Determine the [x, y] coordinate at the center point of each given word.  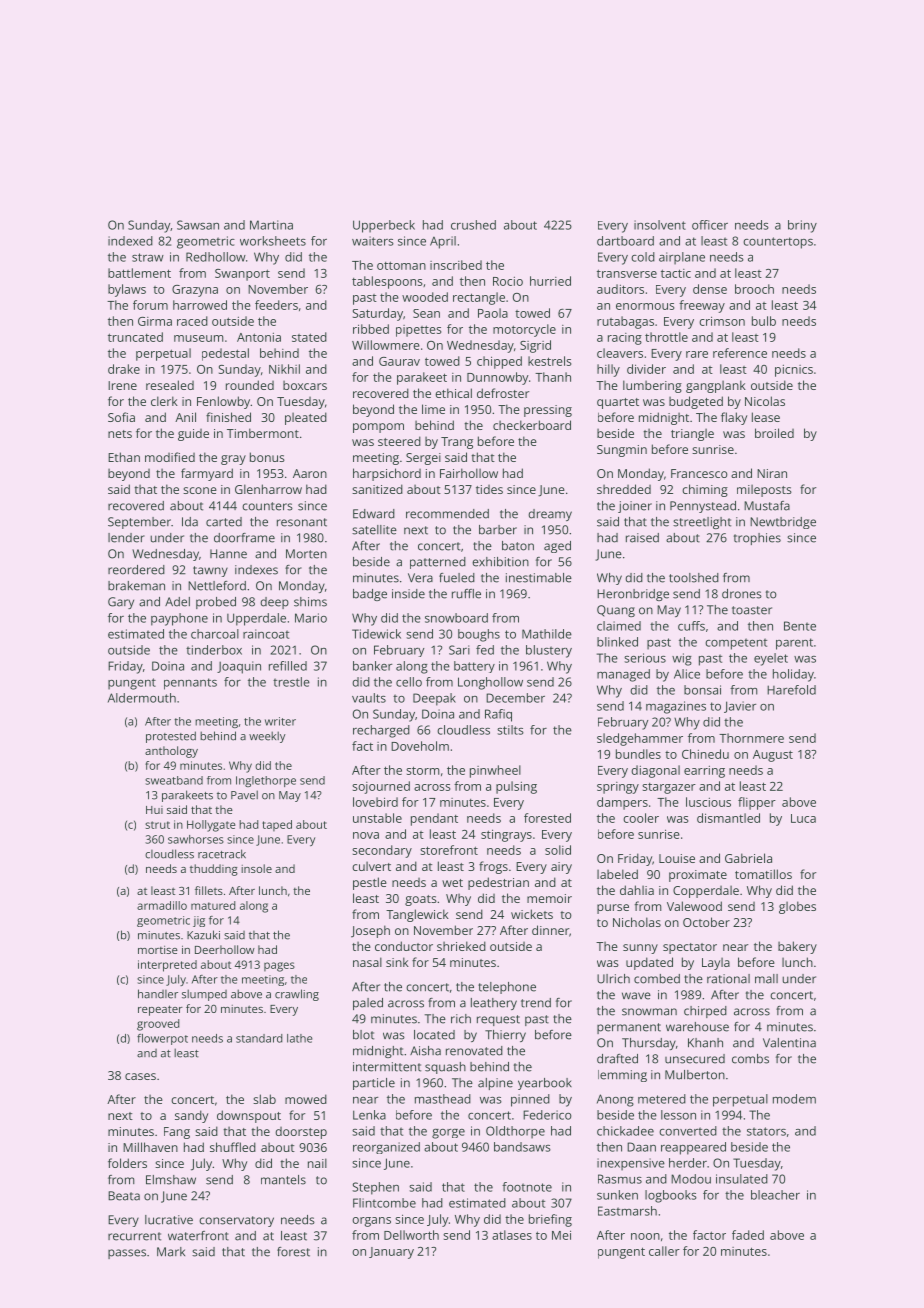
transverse [627, 273]
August [773, 756]
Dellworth [411, 1235]
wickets [532, 914]
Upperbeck [384, 226]
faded [748, 1235]
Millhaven [150, 1147]
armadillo [162, 905]
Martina [271, 225]
